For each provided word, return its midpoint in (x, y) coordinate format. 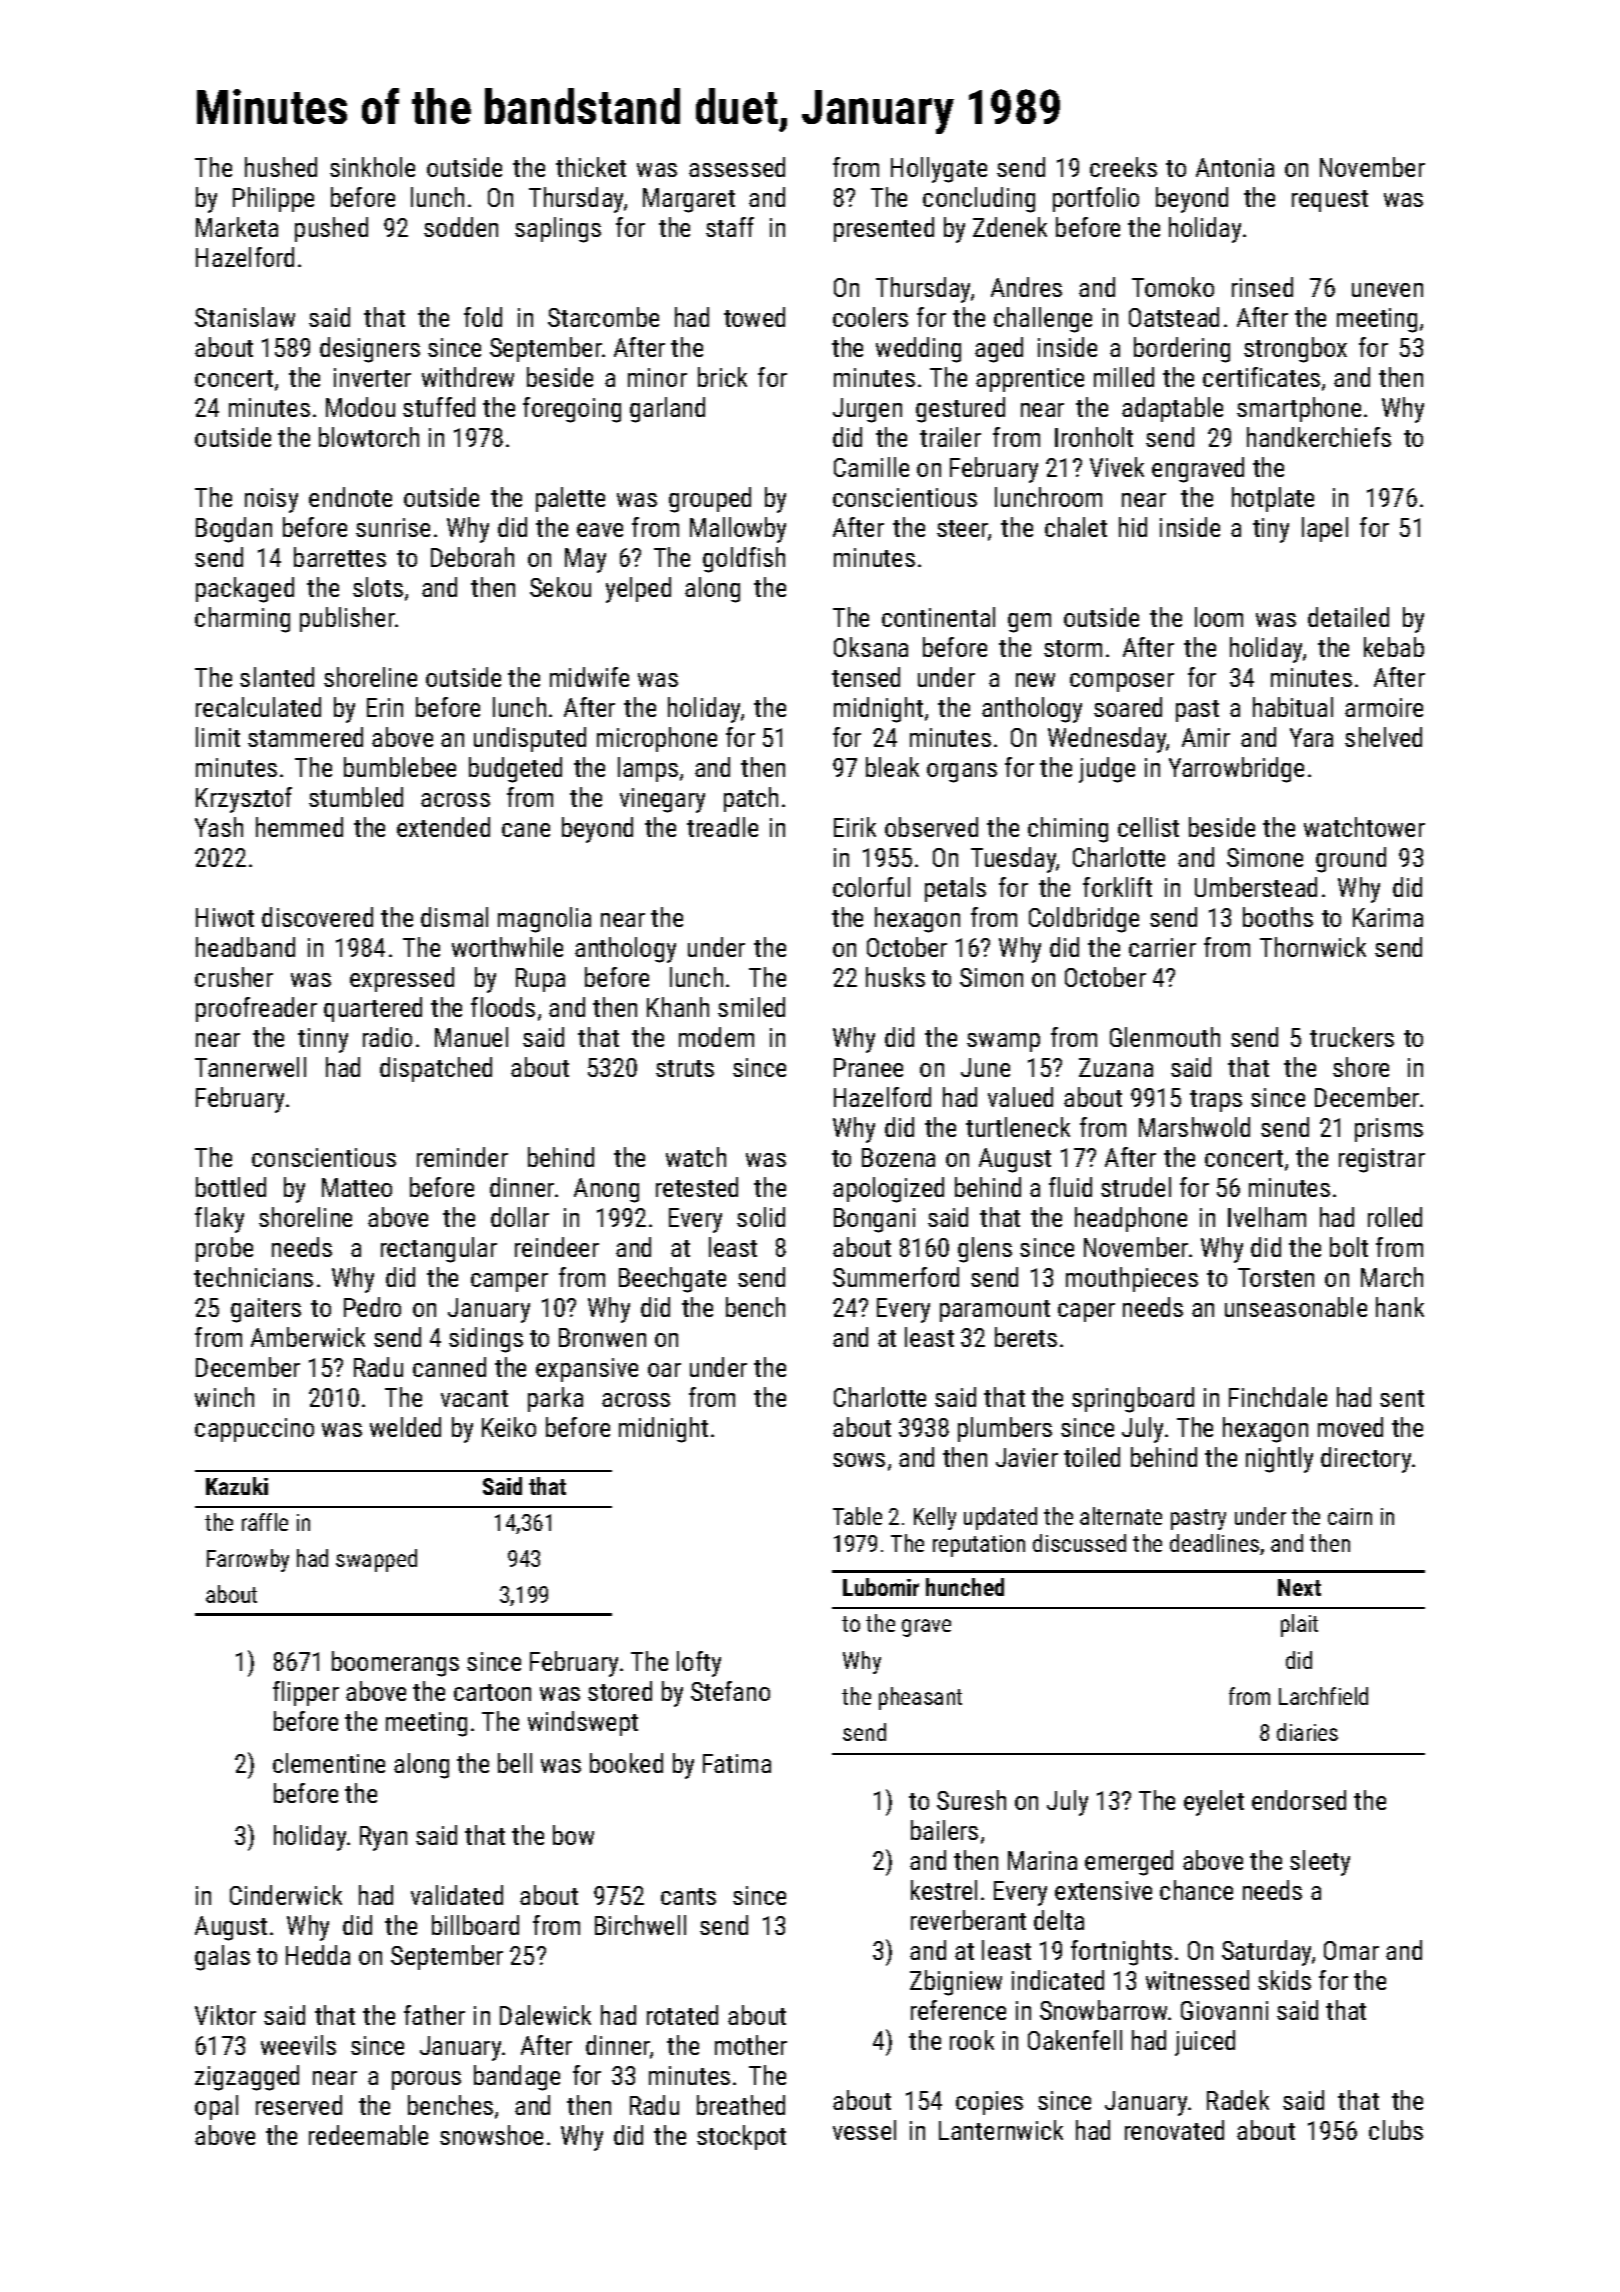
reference (958, 2010)
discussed (1079, 1543)
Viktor (225, 2015)
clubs (1396, 2130)
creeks (1123, 167)
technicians (253, 1277)
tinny (323, 1040)
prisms (1389, 1130)
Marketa (237, 227)
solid (761, 1217)
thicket (591, 167)
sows (859, 1460)
